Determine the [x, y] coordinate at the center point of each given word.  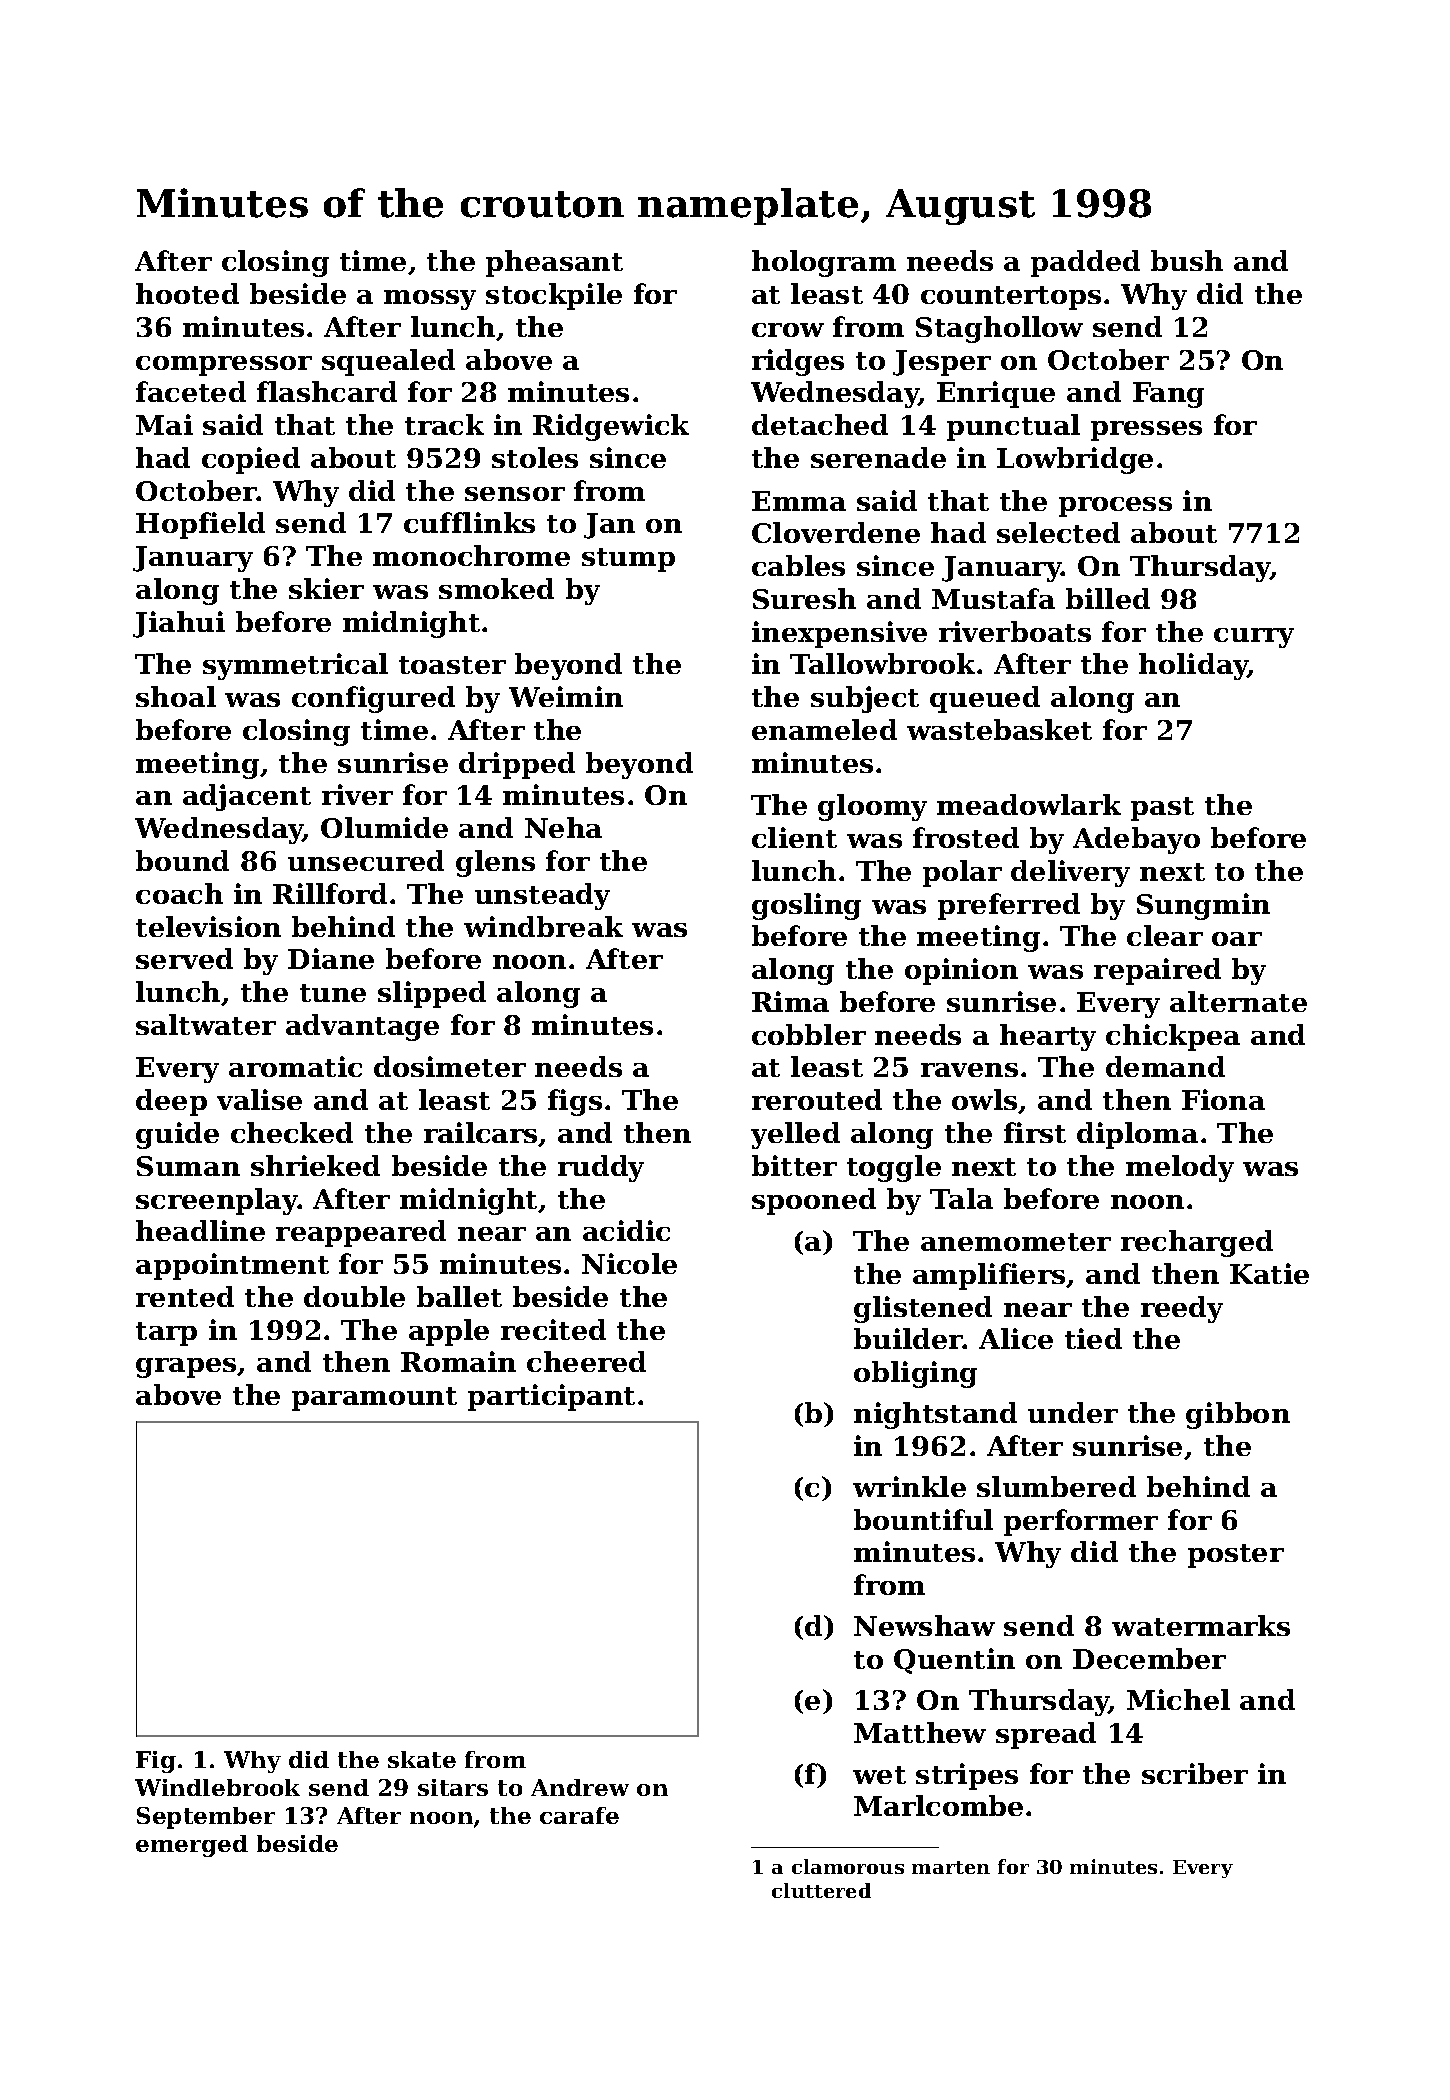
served [184, 958]
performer [1081, 1522]
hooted [187, 293]
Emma [799, 501]
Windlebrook [217, 1787]
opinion [961, 971]
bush [1187, 260]
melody [1180, 1168]
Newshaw [924, 1625]
